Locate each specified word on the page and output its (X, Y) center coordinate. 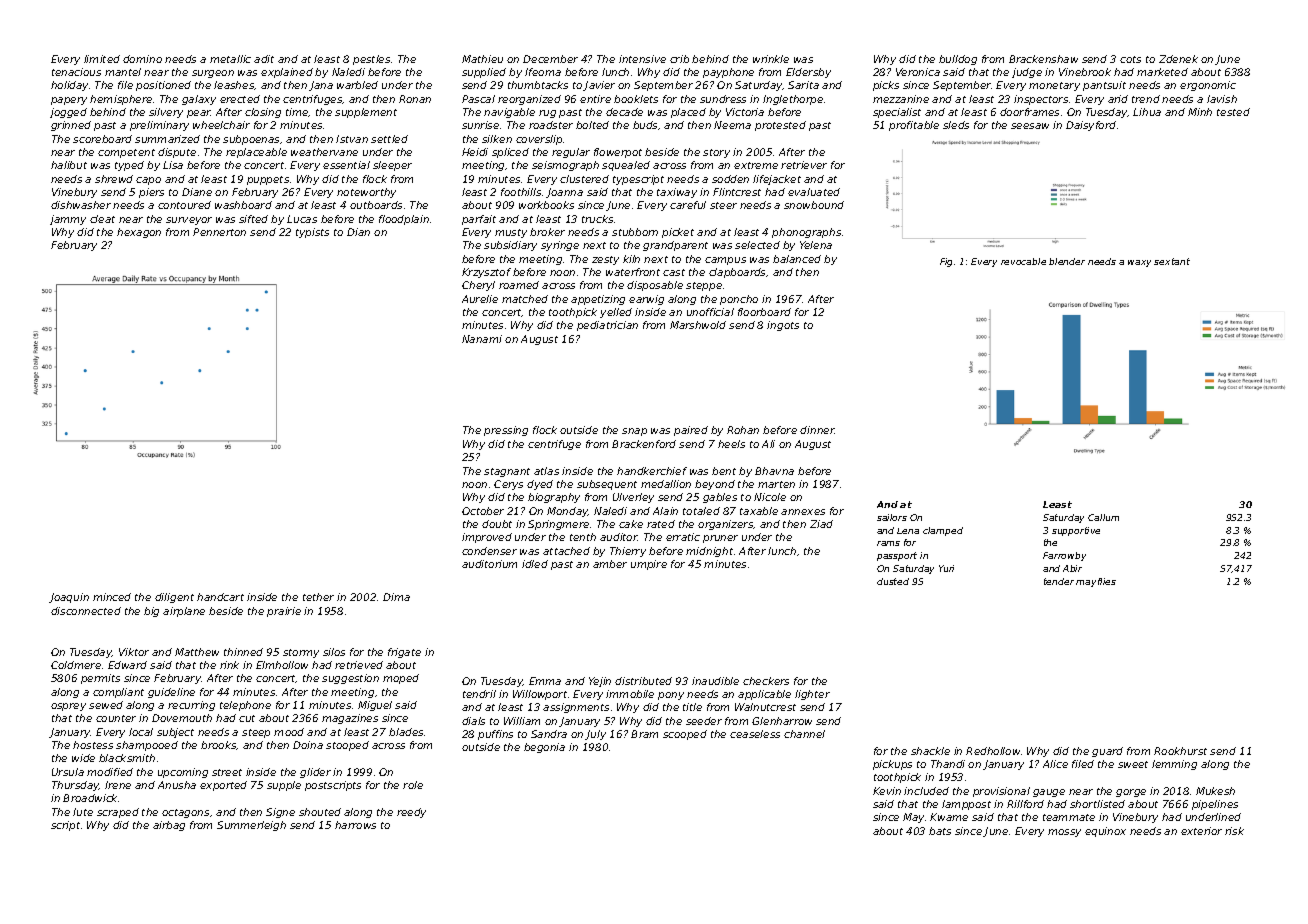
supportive (1076, 531)
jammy (68, 220)
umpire (649, 565)
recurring (191, 706)
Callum (1103, 517)
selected (757, 245)
